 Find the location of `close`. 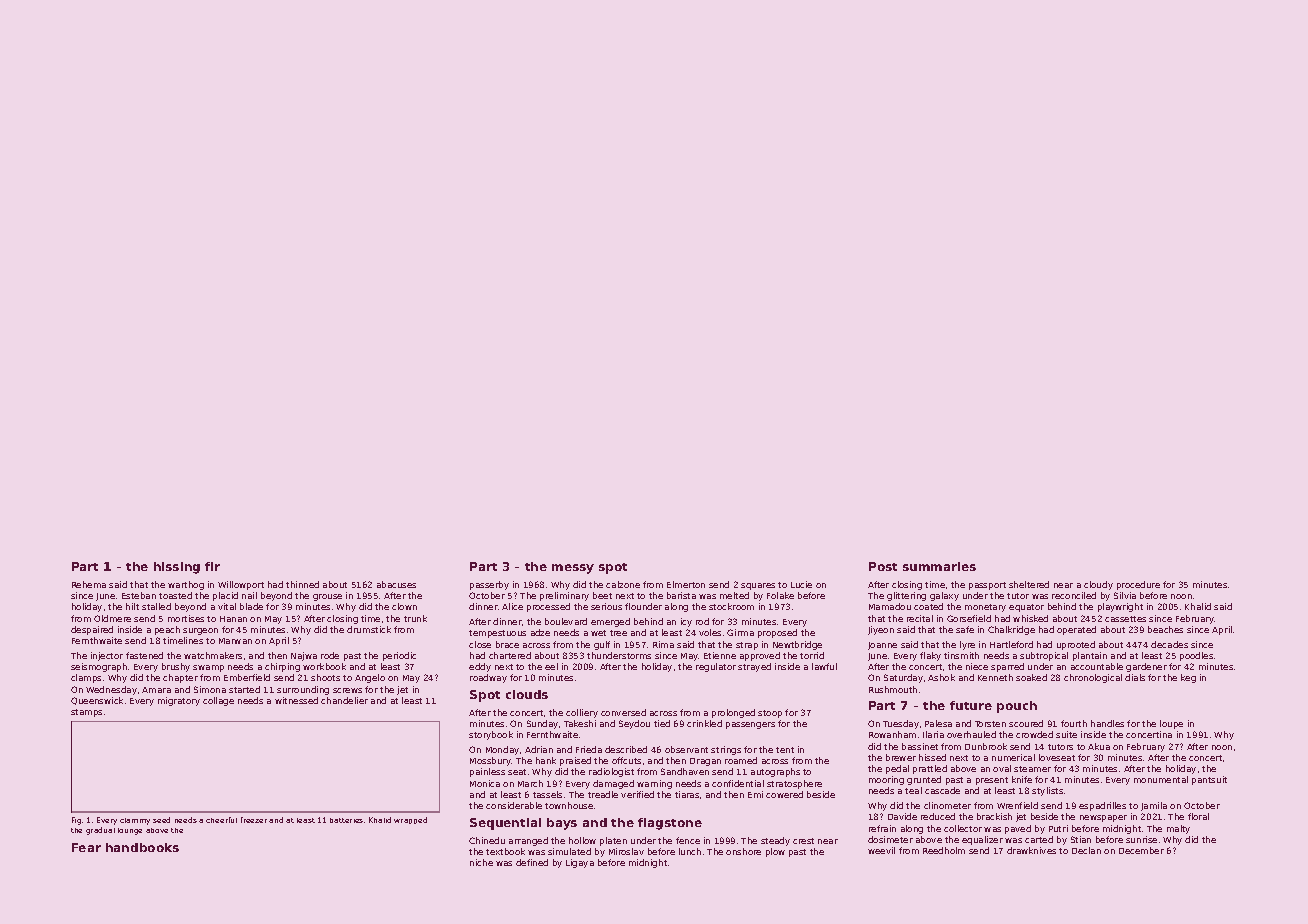

close is located at coordinates (480, 644).
